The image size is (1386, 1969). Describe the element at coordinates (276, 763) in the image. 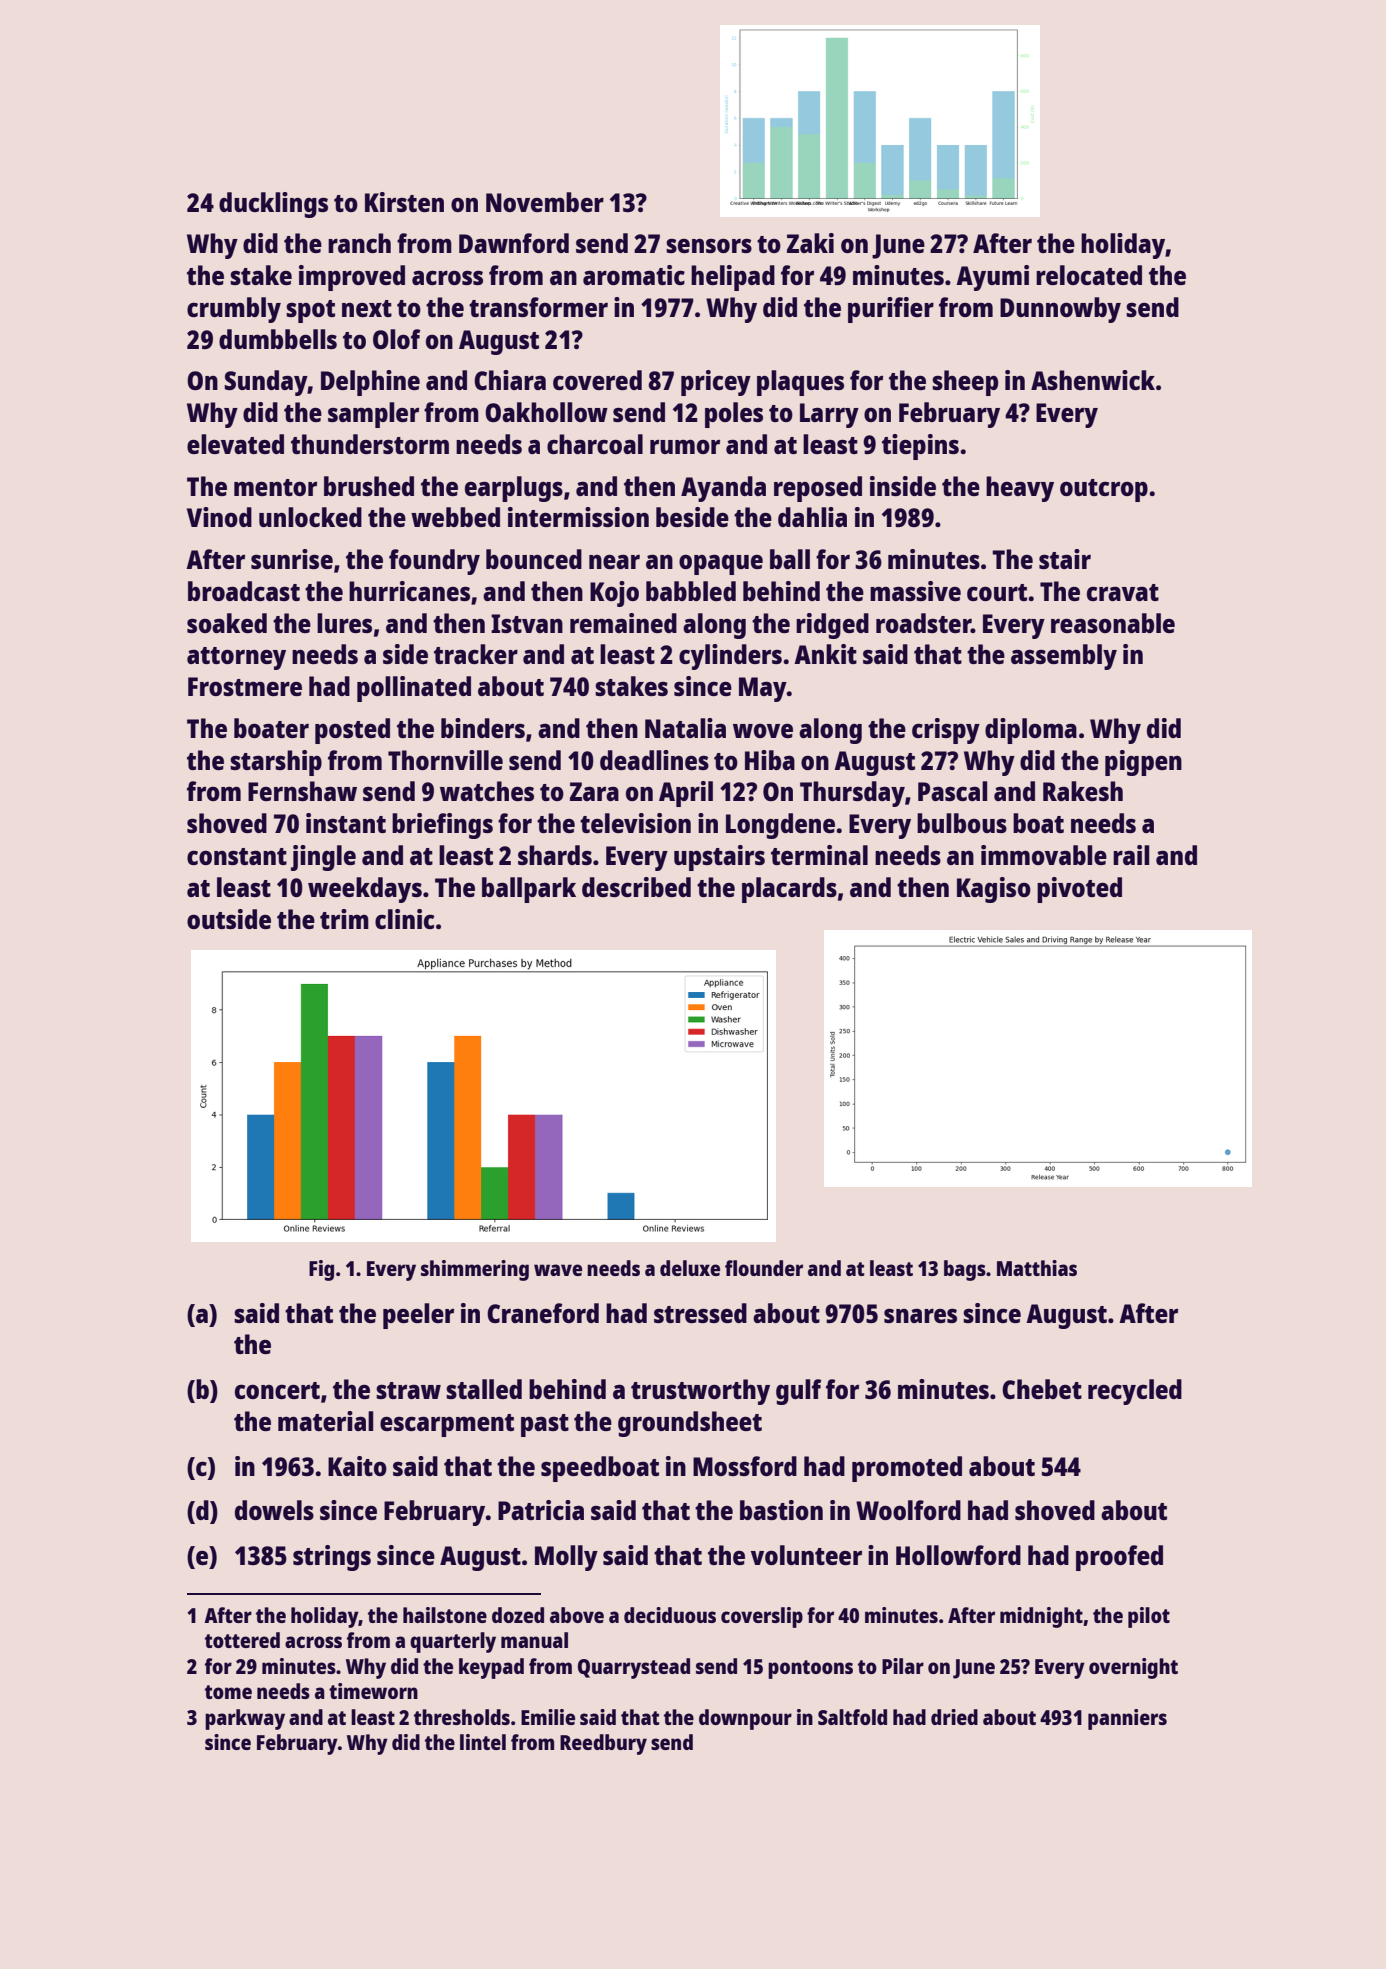

I see `starship` at that location.
